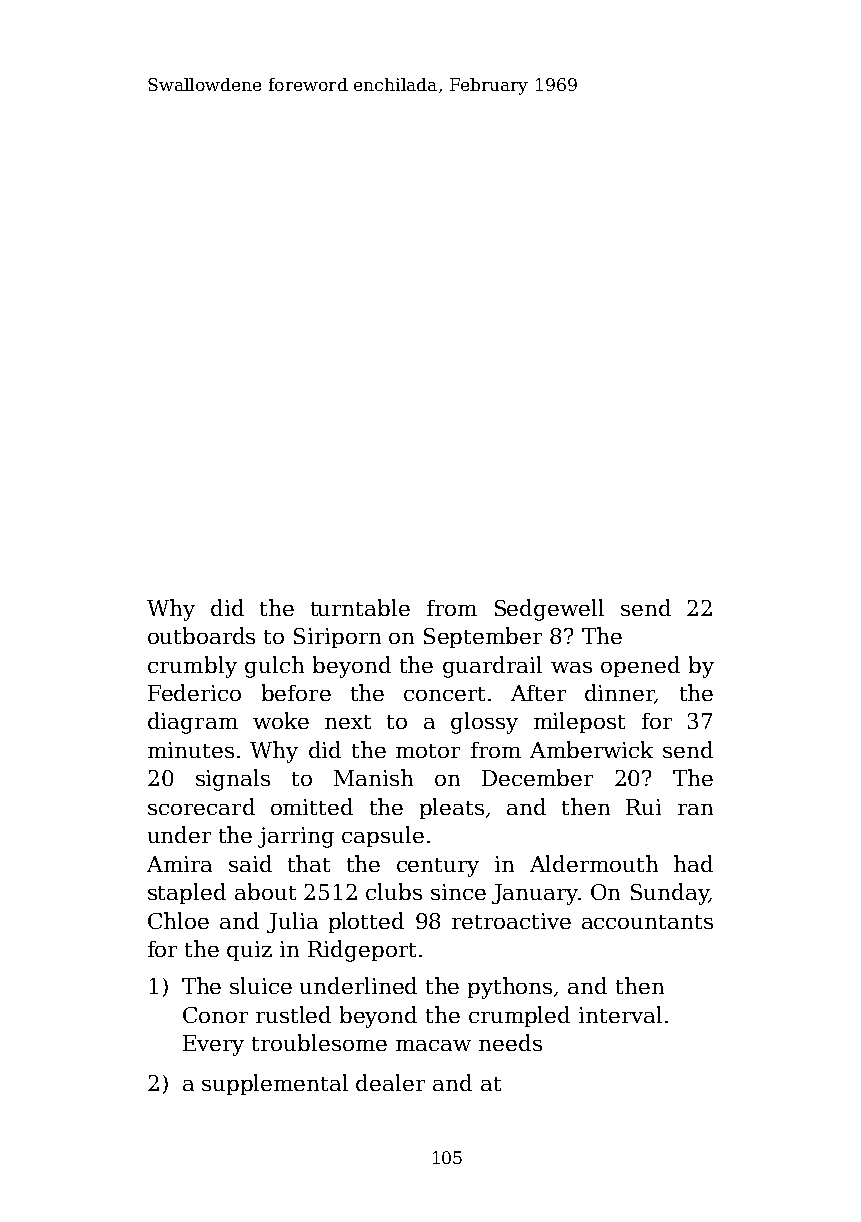 This document has width=861, height=1222. What do you see at coordinates (193, 723) in the document?
I see `diagram` at bounding box center [193, 723].
